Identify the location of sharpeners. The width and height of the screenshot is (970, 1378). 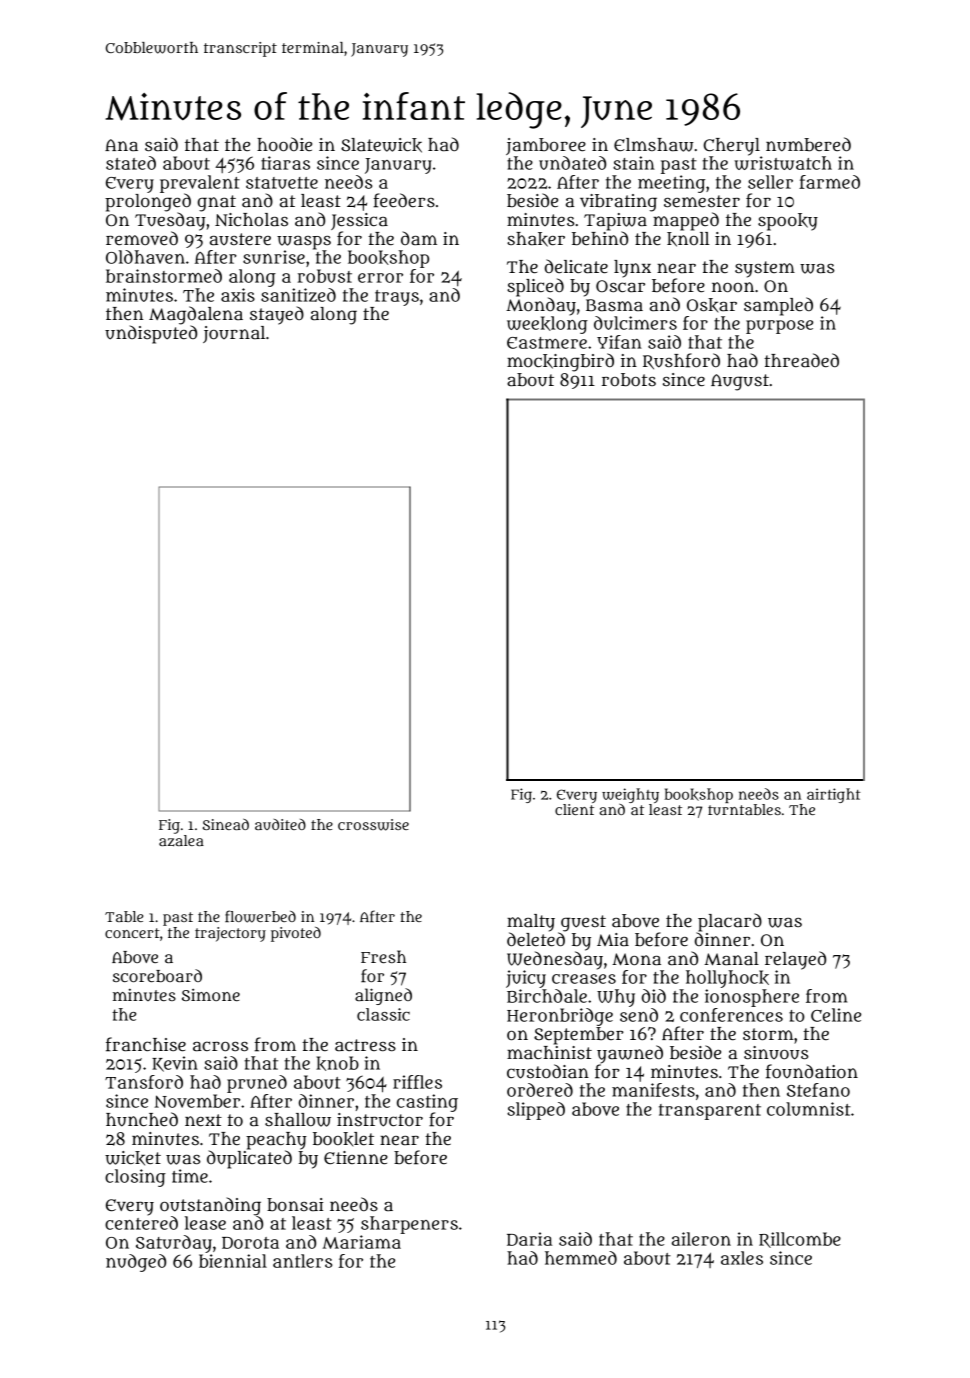
(409, 1225).
